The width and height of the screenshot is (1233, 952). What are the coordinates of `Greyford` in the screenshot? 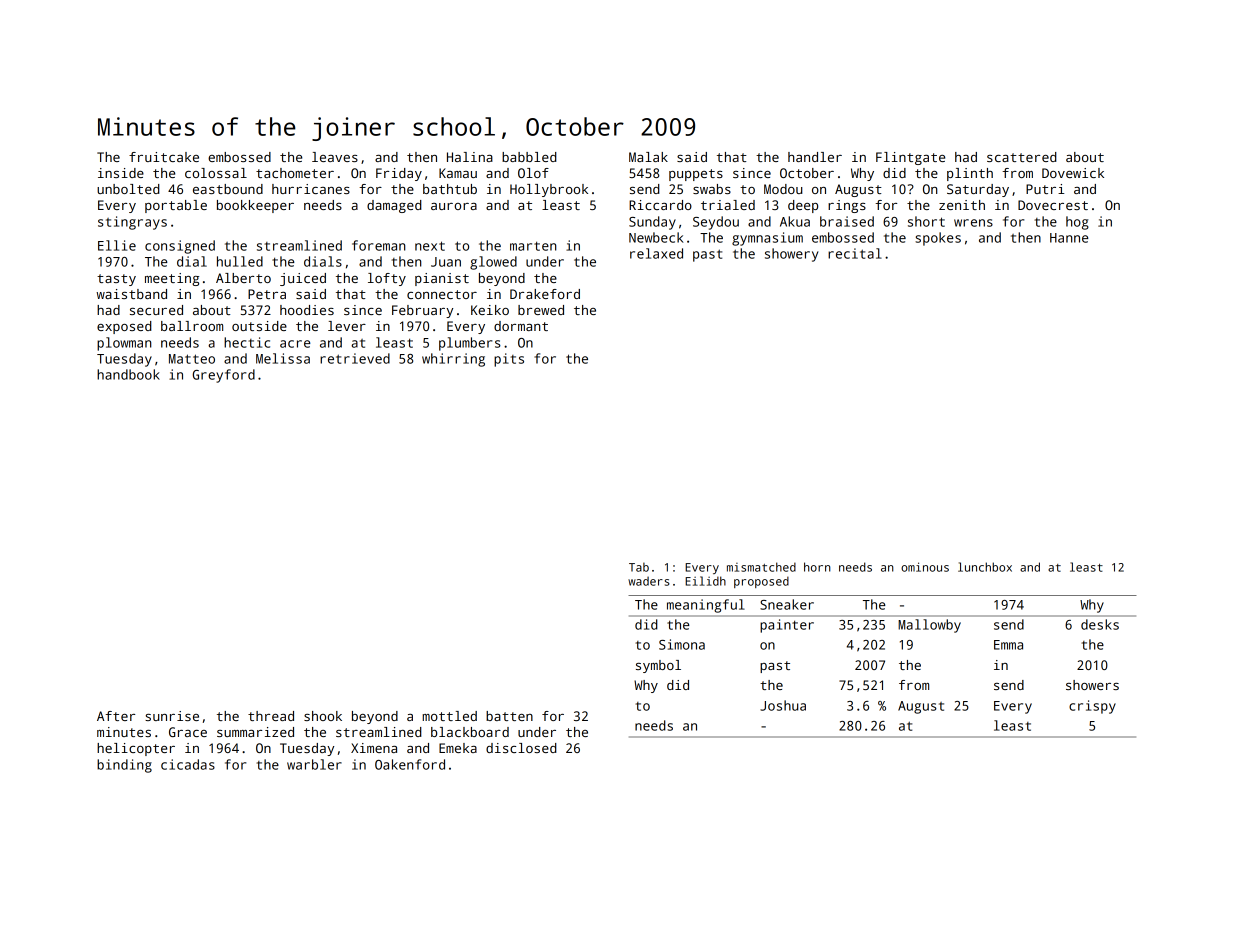 It's located at (224, 376).
